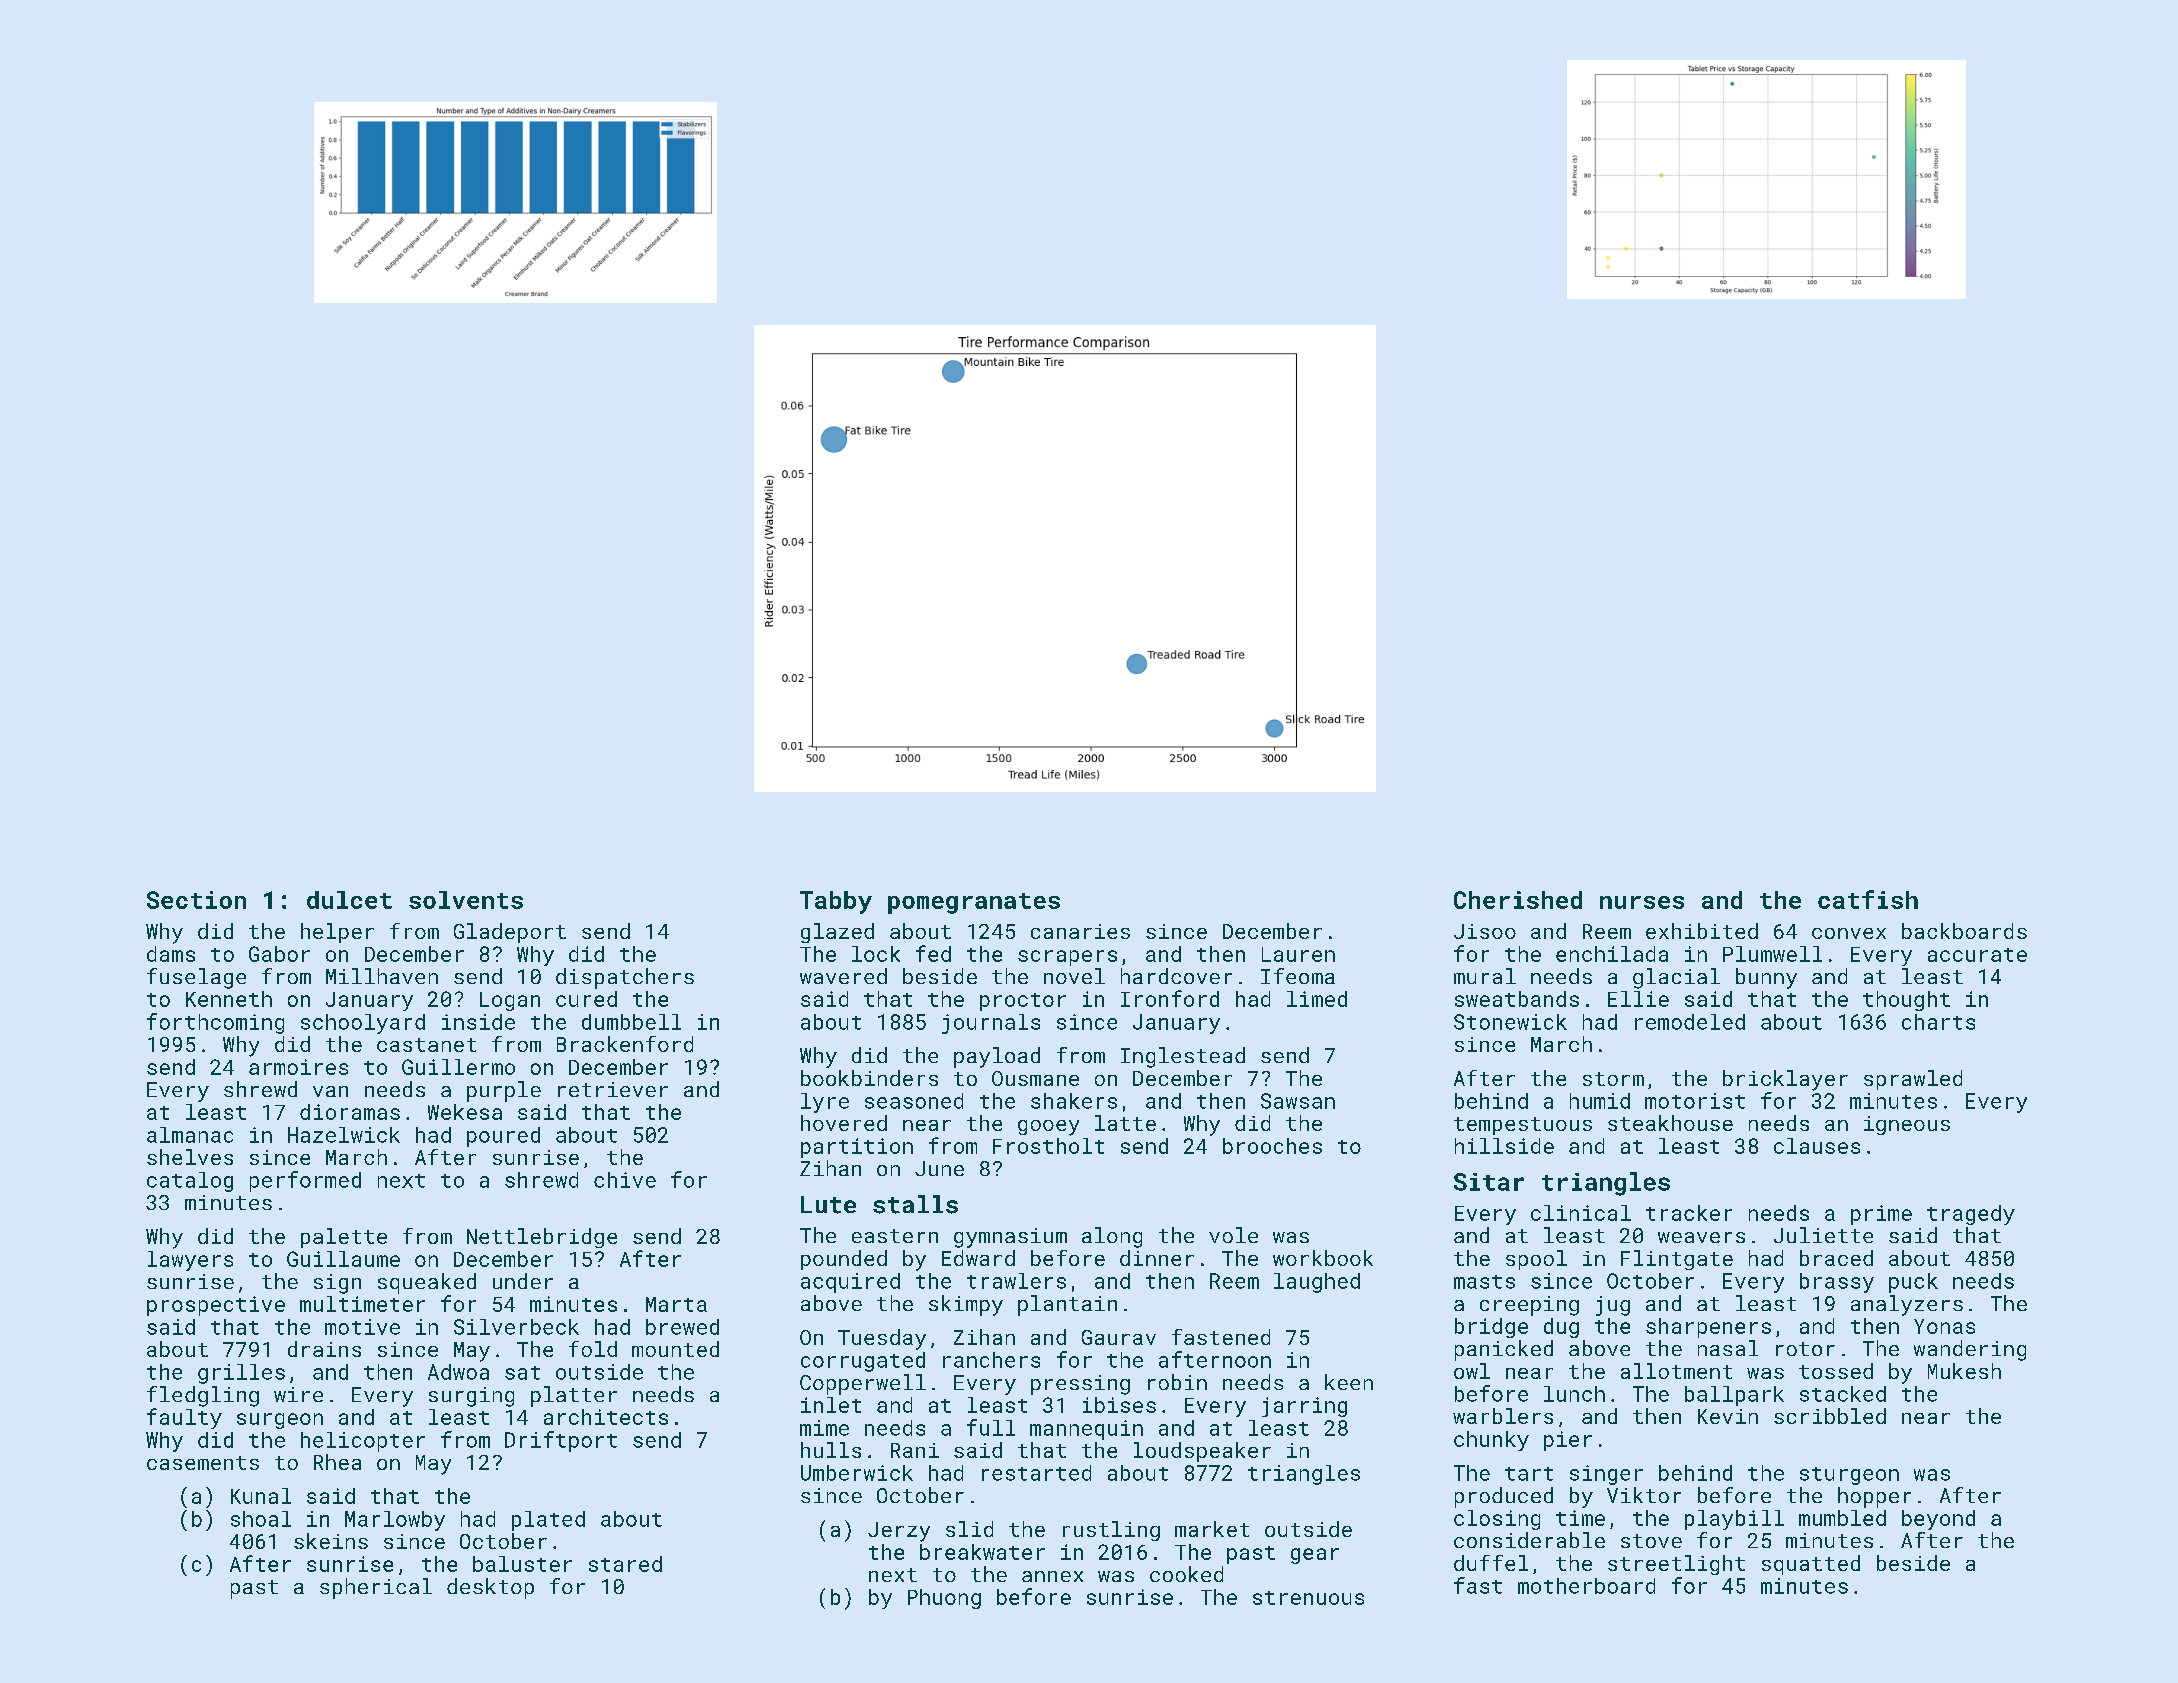 This screenshot has height=1683, width=2178. What do you see at coordinates (1811, 1565) in the screenshot?
I see `squatted` at bounding box center [1811, 1565].
